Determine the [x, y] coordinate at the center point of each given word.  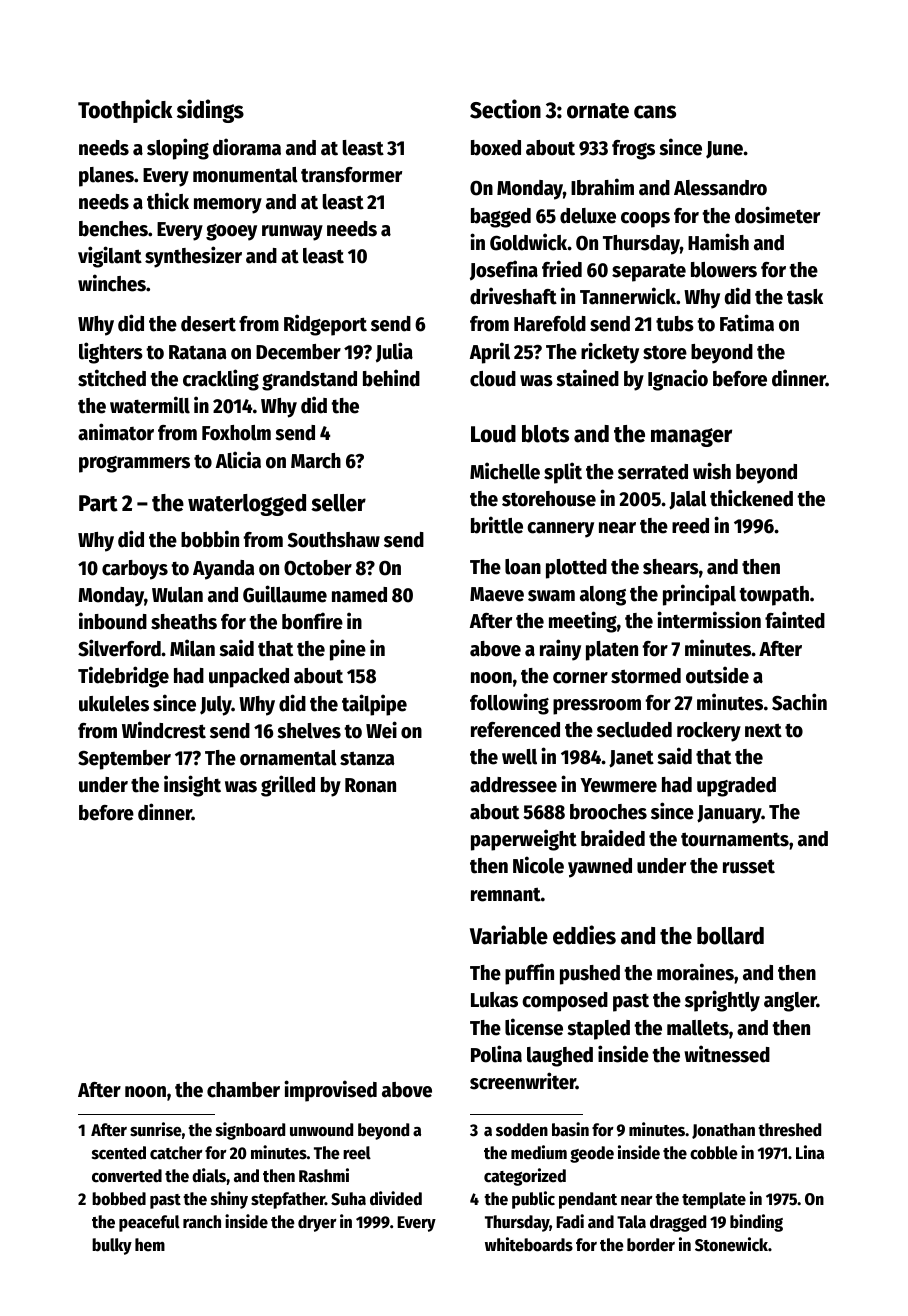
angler [790, 1002]
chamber [243, 1090]
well [519, 757]
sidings [210, 111]
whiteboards [529, 1244]
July [216, 706]
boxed [496, 148]
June [724, 150]
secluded [634, 730]
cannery [560, 530]
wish [712, 471]
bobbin [210, 539]
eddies [584, 935]
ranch [202, 1222]
